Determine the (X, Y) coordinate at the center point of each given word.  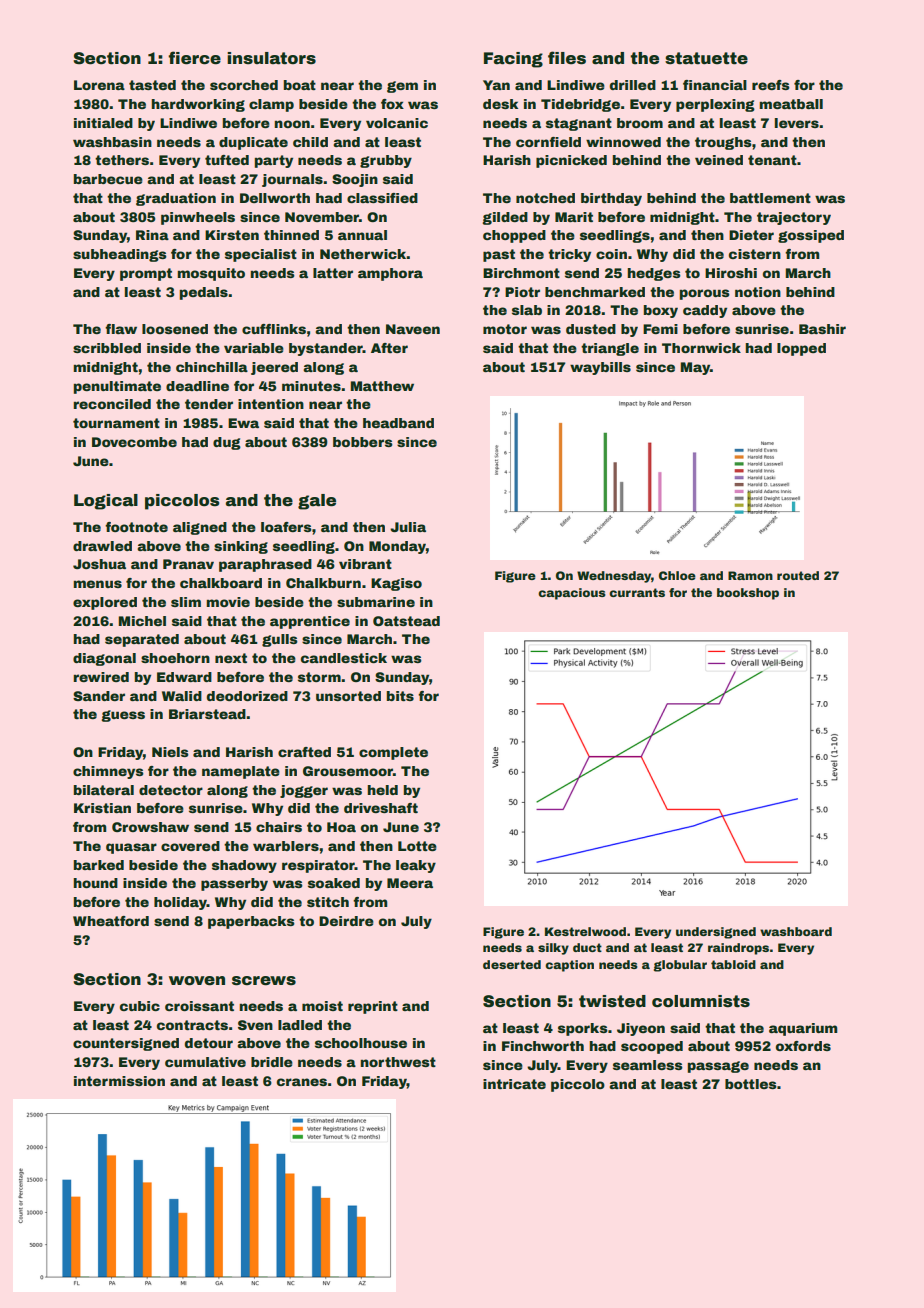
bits (400, 696)
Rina (152, 235)
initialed (103, 123)
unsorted (348, 696)
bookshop (748, 594)
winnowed (623, 142)
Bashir (822, 329)
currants (637, 592)
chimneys (108, 772)
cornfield (548, 142)
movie (228, 602)
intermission (119, 1081)
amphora (390, 274)
